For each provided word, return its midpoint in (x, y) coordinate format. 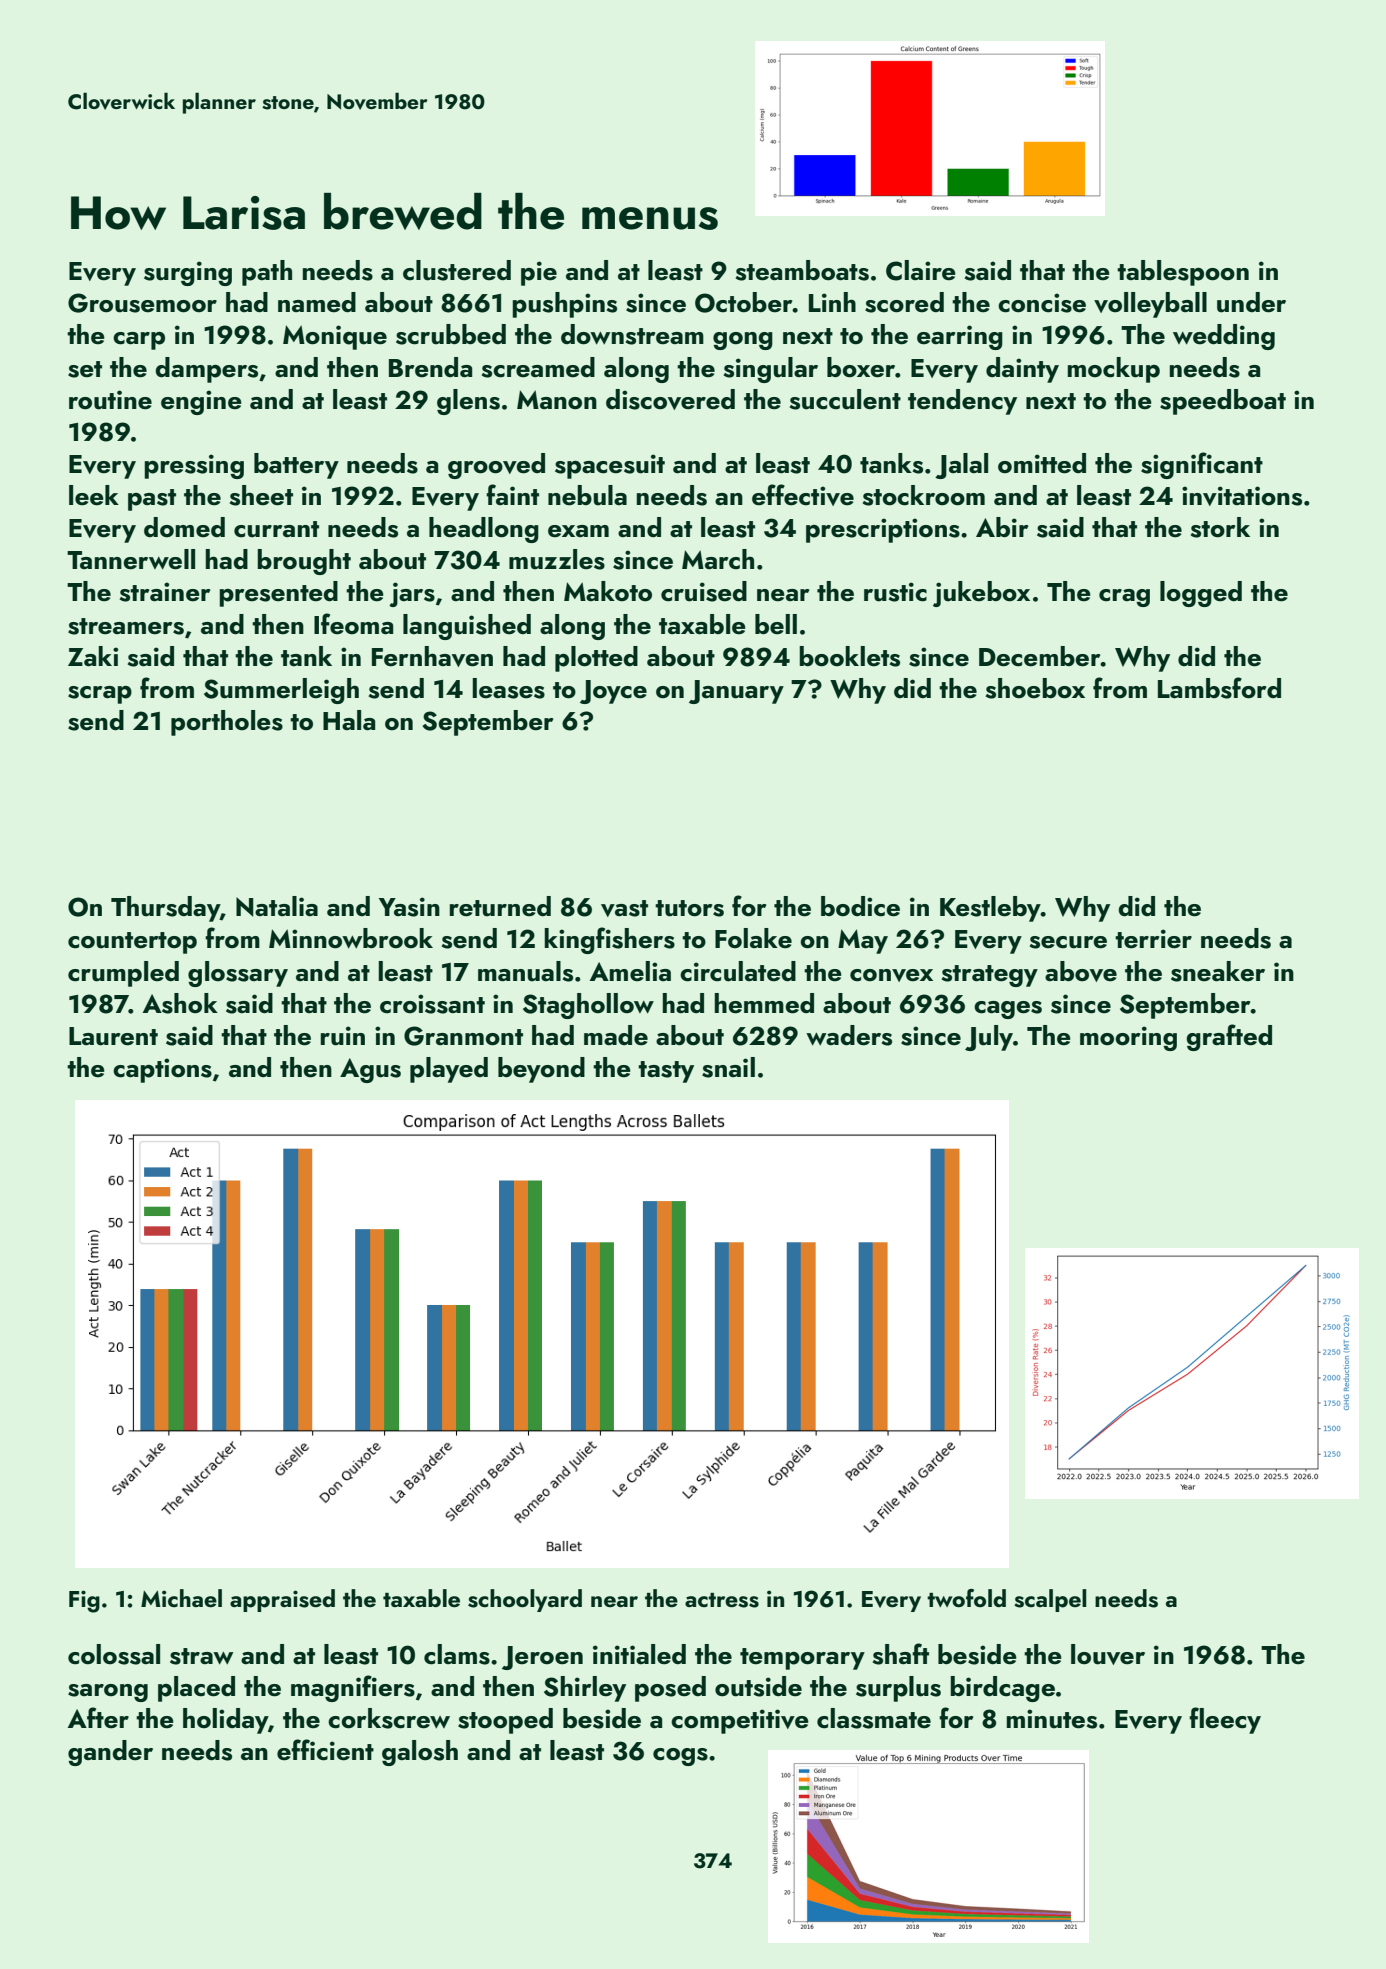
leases (508, 688)
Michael (181, 1598)
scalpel (1050, 1600)
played (449, 1070)
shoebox (1035, 688)
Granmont (463, 1036)
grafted (1229, 1037)
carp (139, 341)
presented (278, 594)
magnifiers (353, 1688)
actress (722, 1600)
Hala (349, 720)
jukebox (981, 594)
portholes (227, 723)
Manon (557, 400)
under (1251, 302)
